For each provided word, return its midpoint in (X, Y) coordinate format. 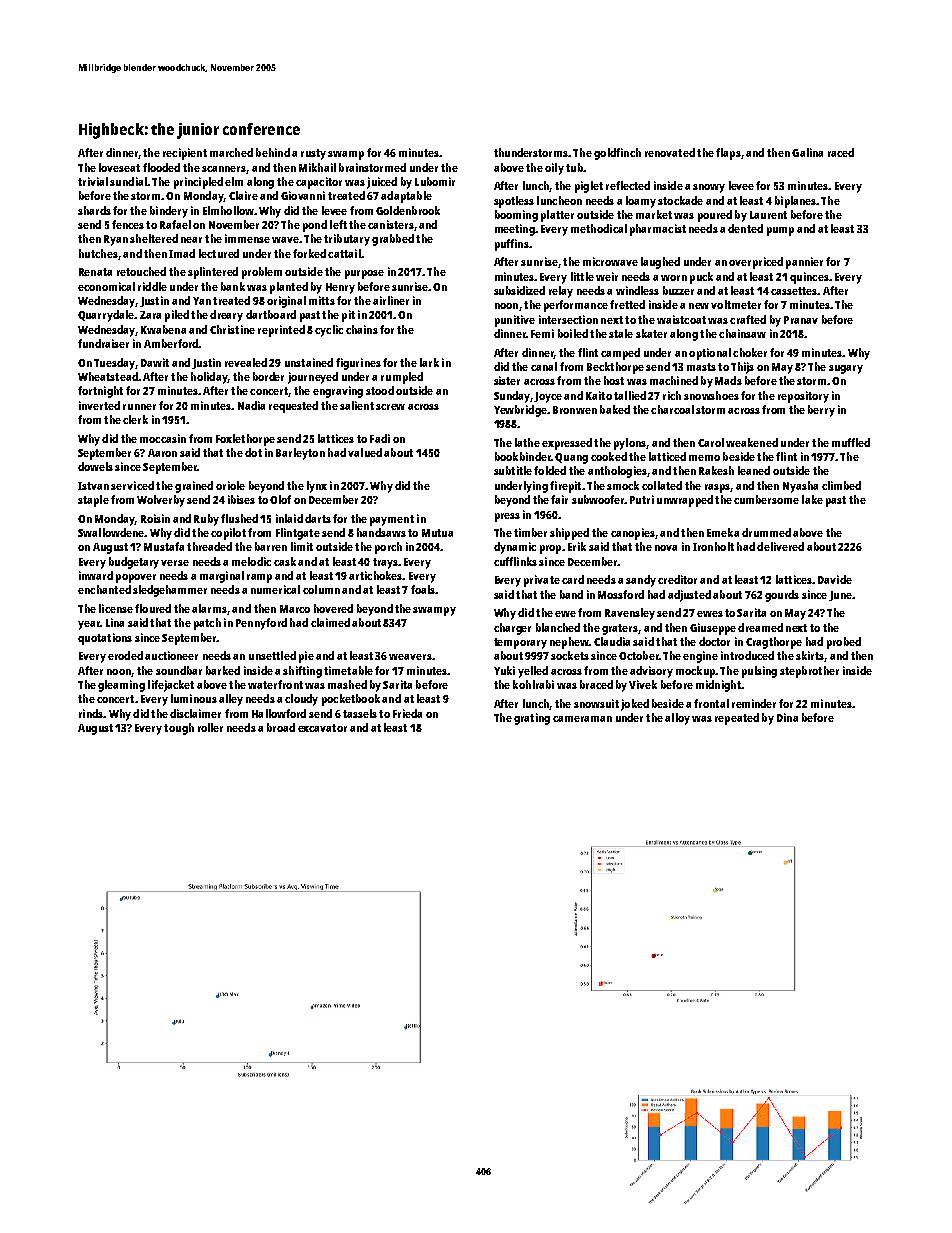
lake (812, 499)
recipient (185, 154)
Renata (95, 272)
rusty (313, 154)
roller (210, 727)
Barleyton (300, 454)
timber (530, 532)
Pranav (801, 320)
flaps (728, 154)
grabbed (393, 240)
